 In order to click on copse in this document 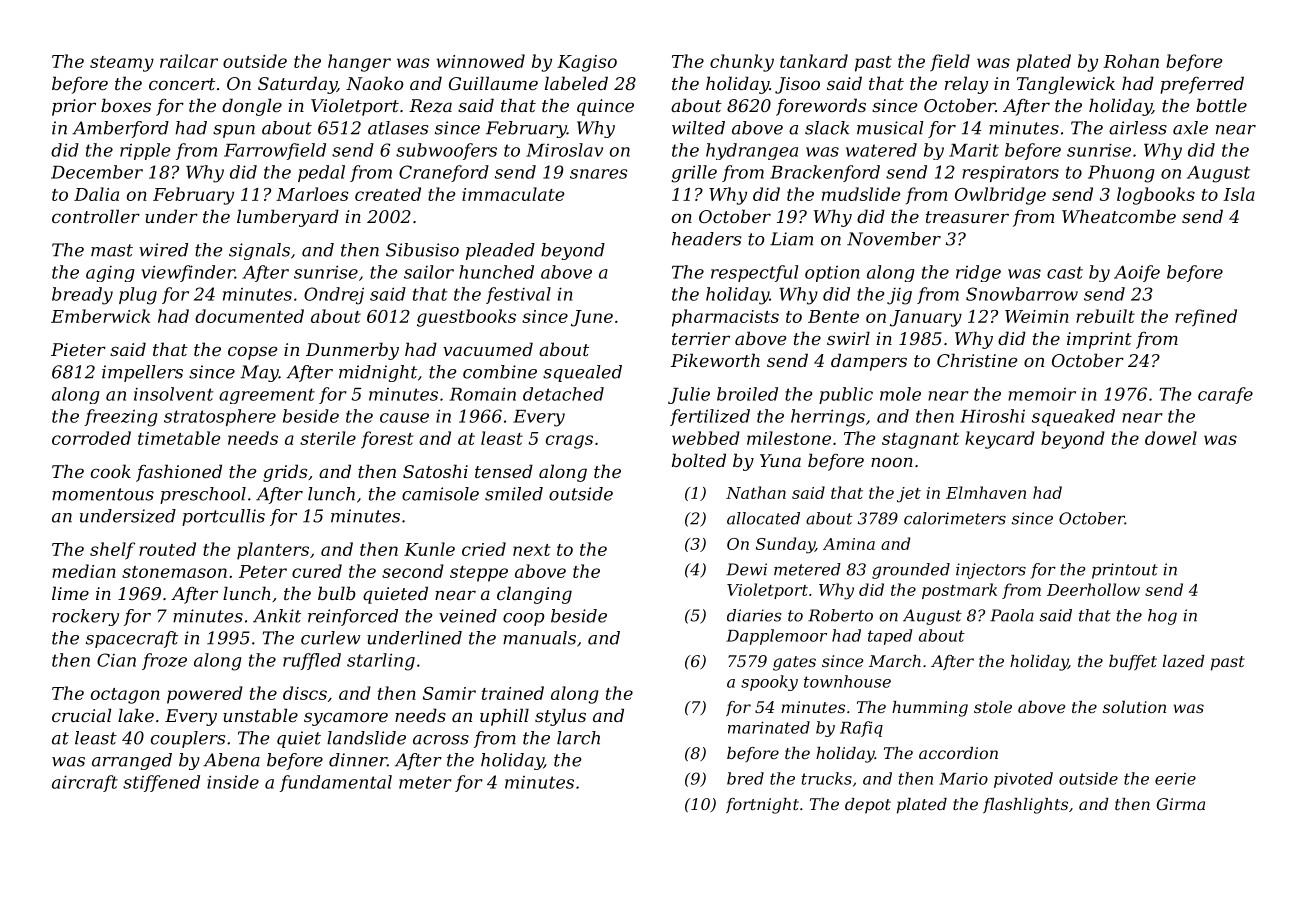, I will do `click(252, 353)`.
